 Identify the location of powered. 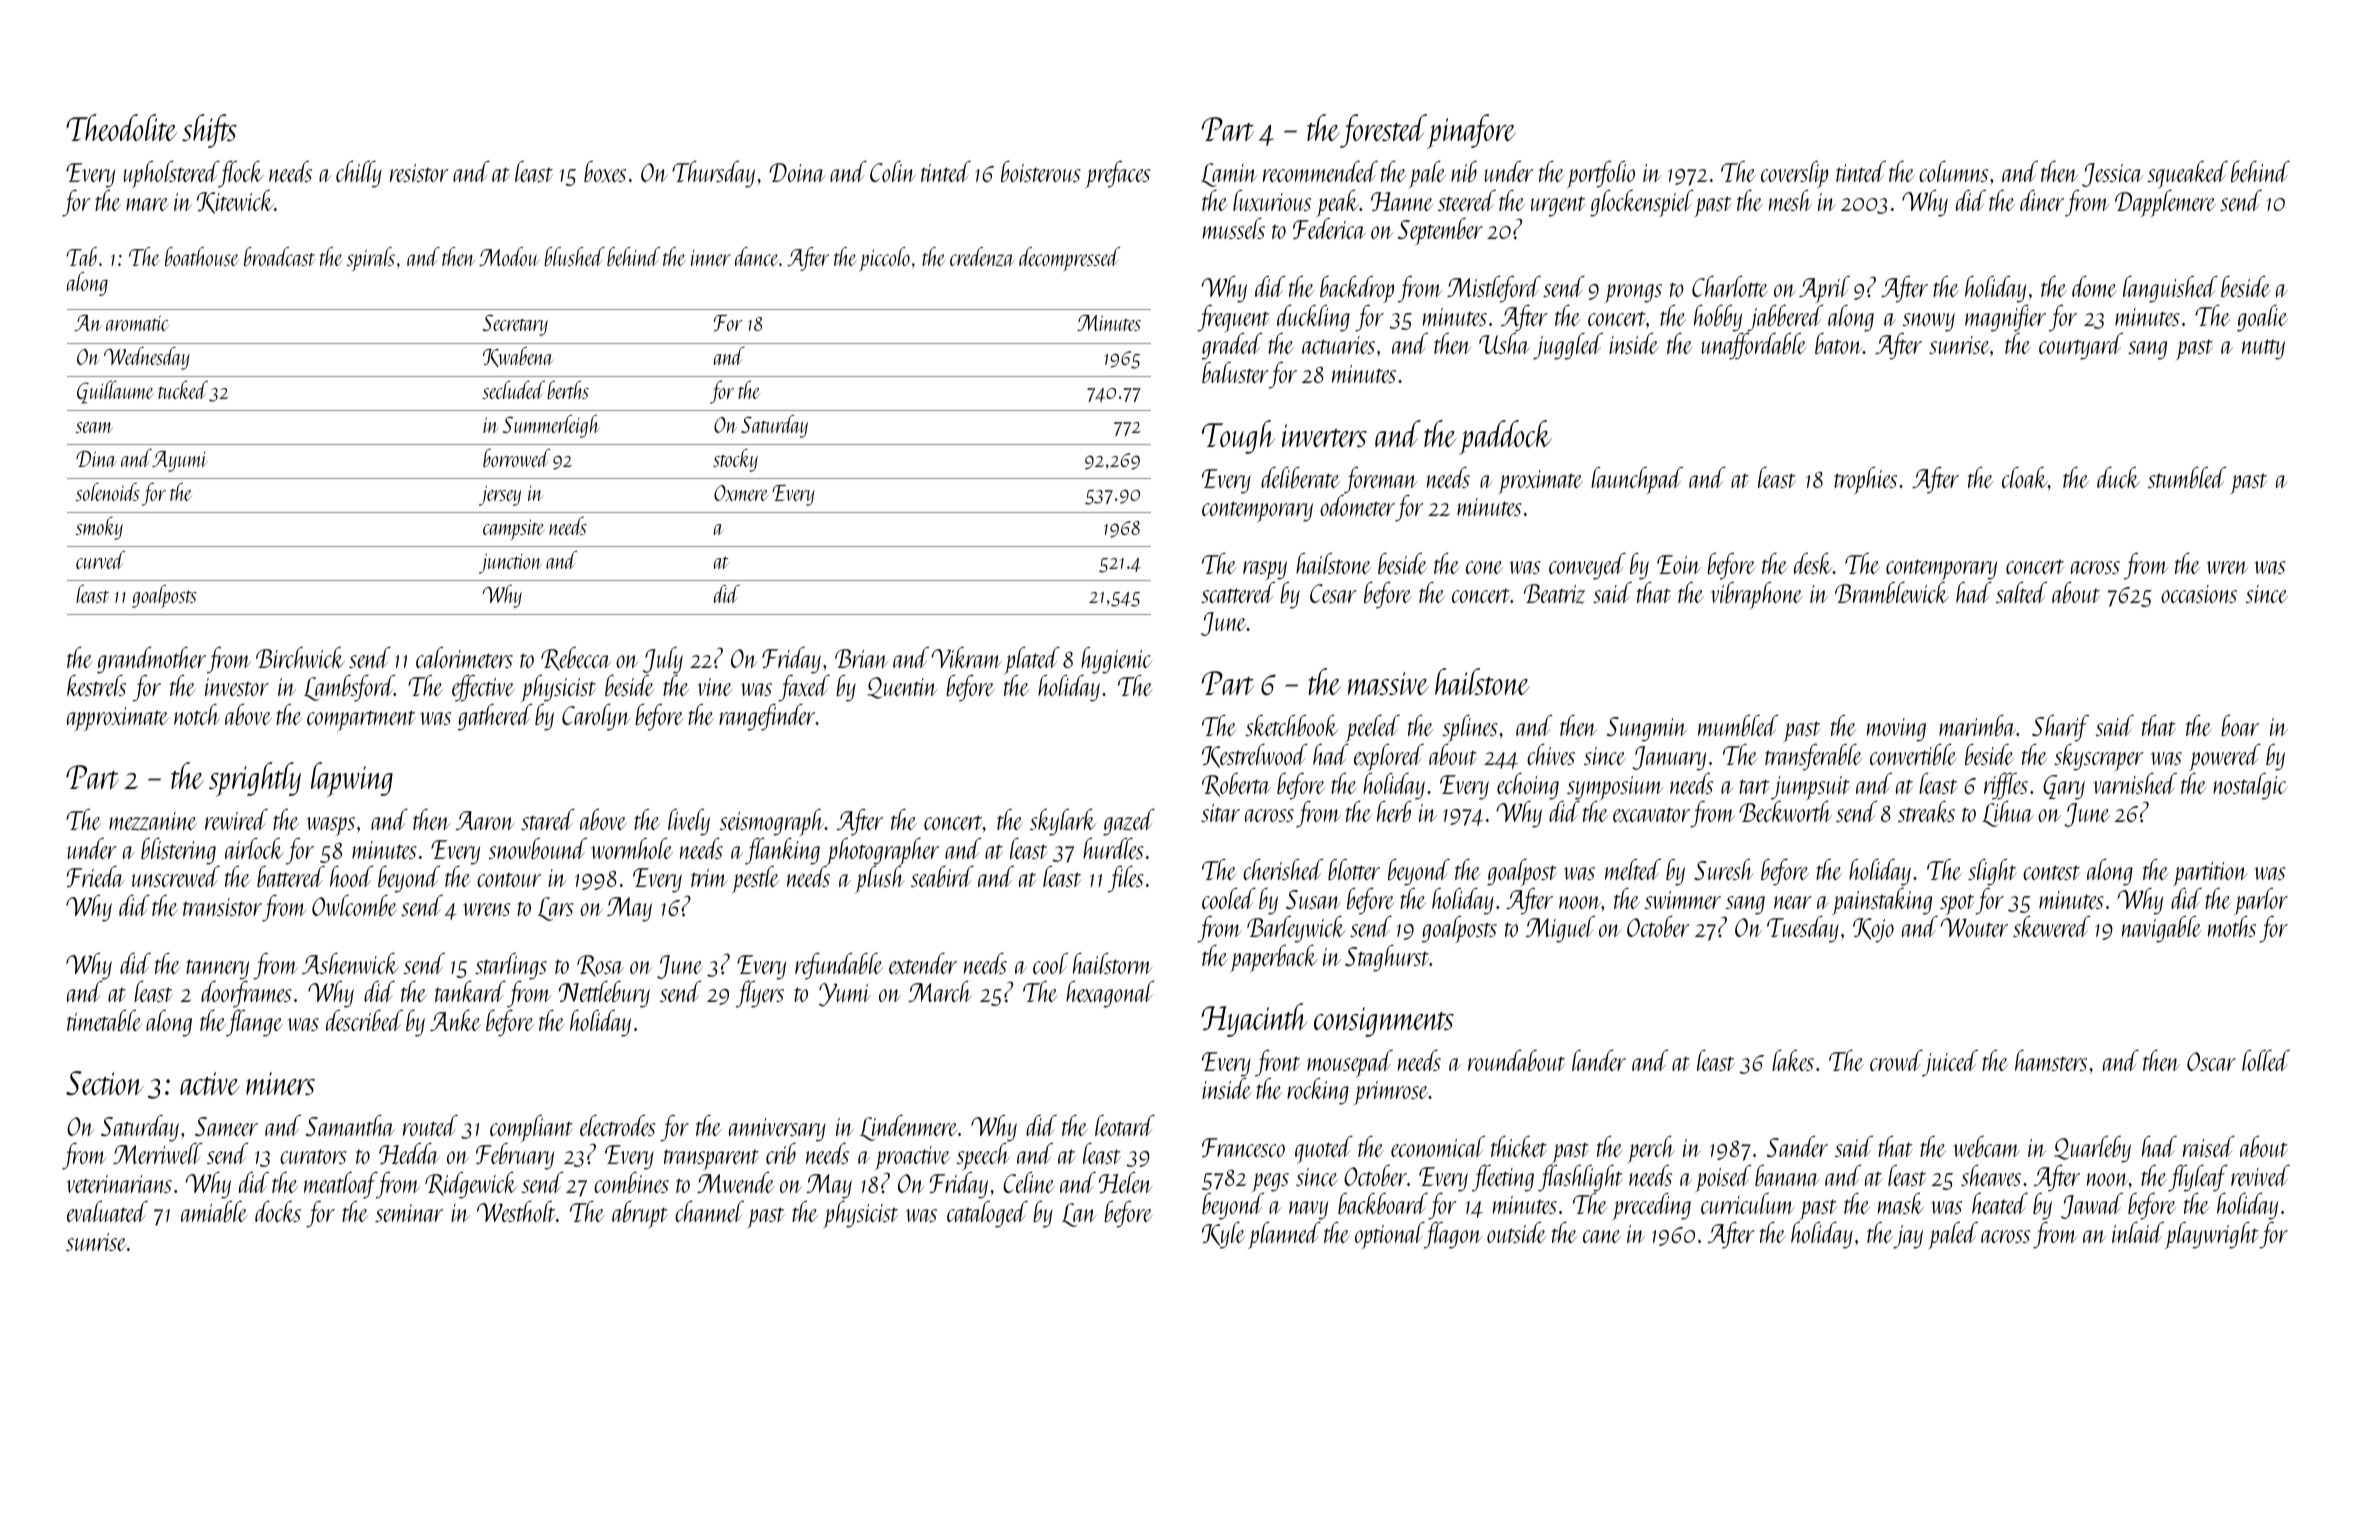
(2225, 757).
